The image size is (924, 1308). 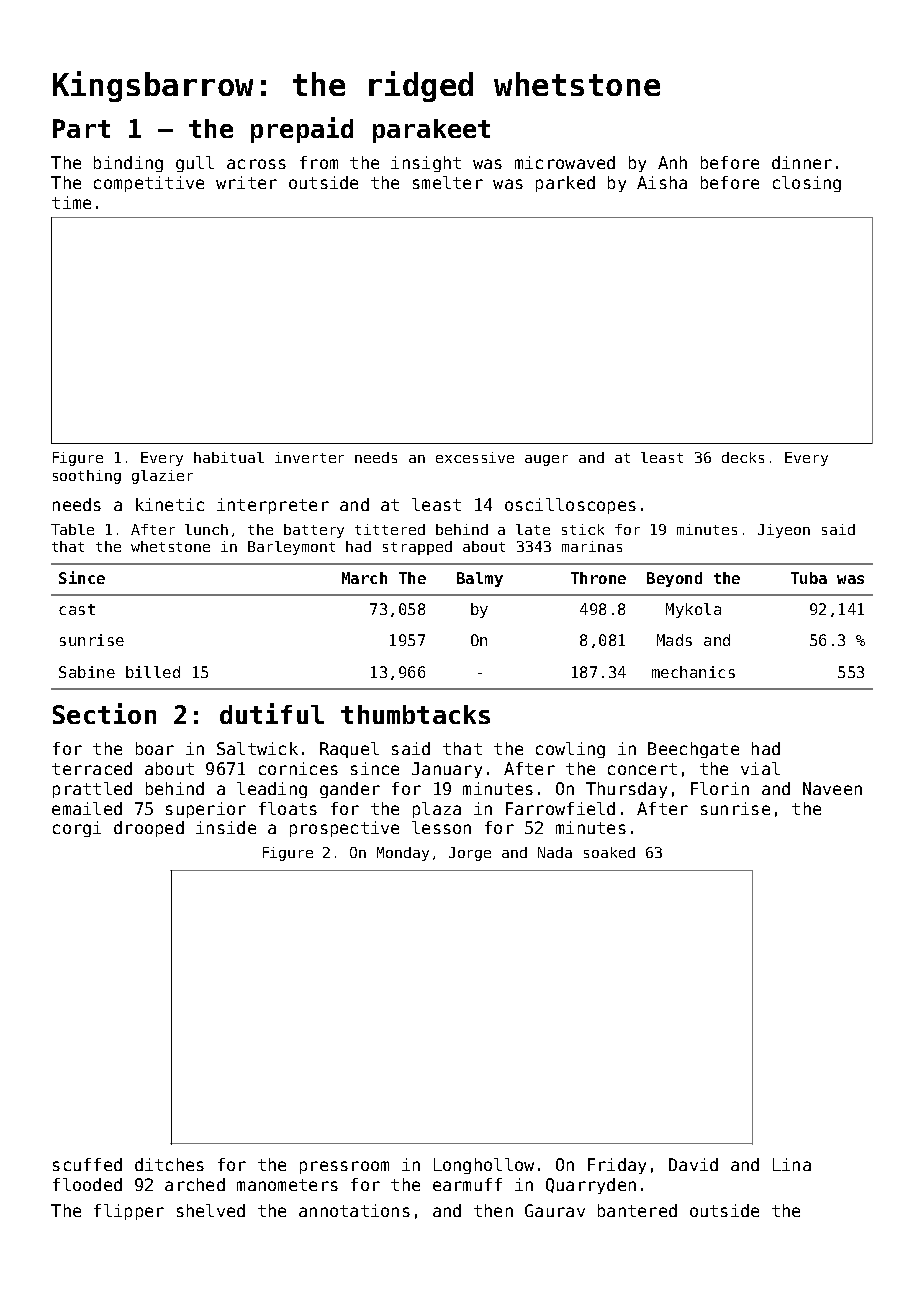 I want to click on Beechgate, so click(x=693, y=750).
